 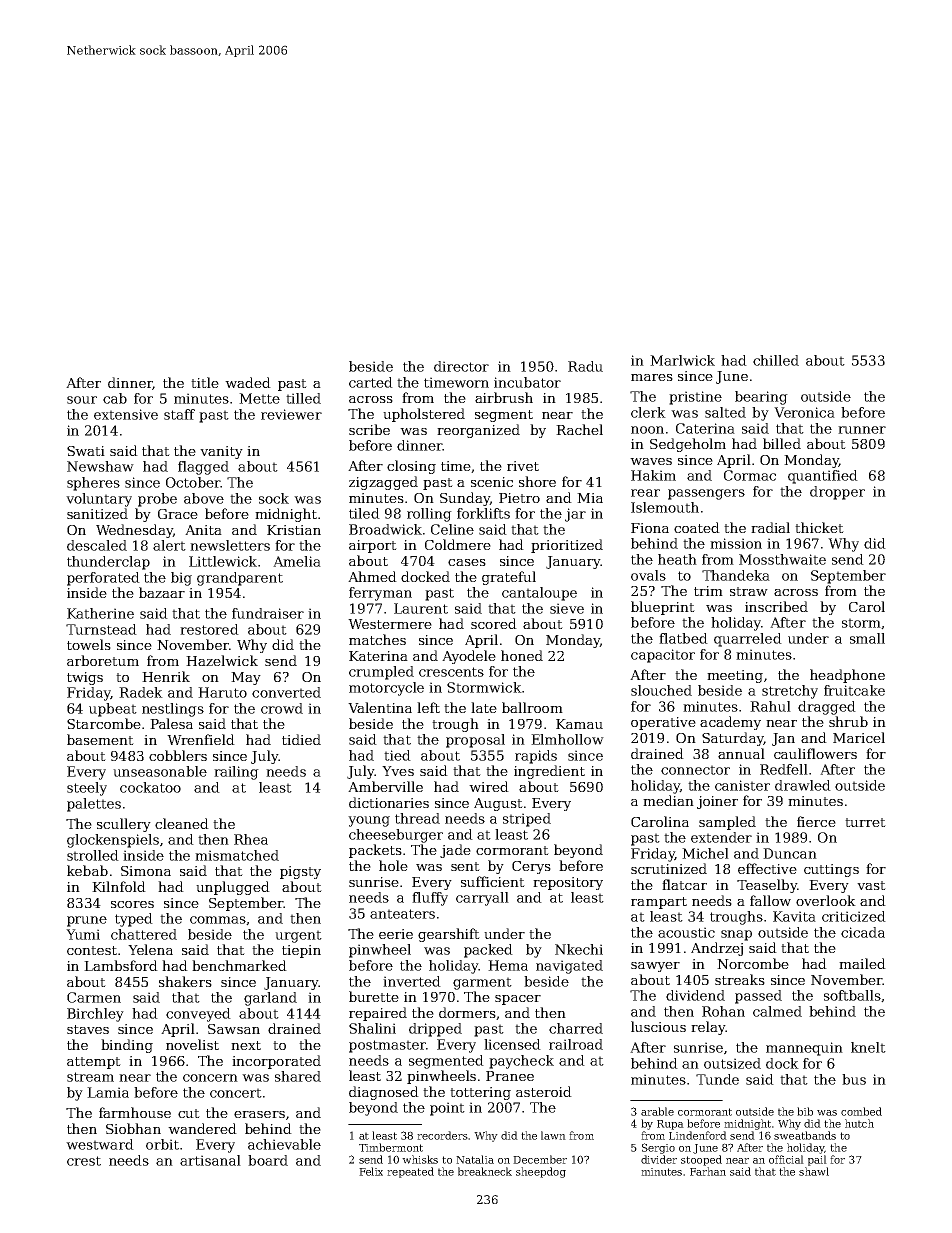 I want to click on fundraiser, so click(x=268, y=613).
